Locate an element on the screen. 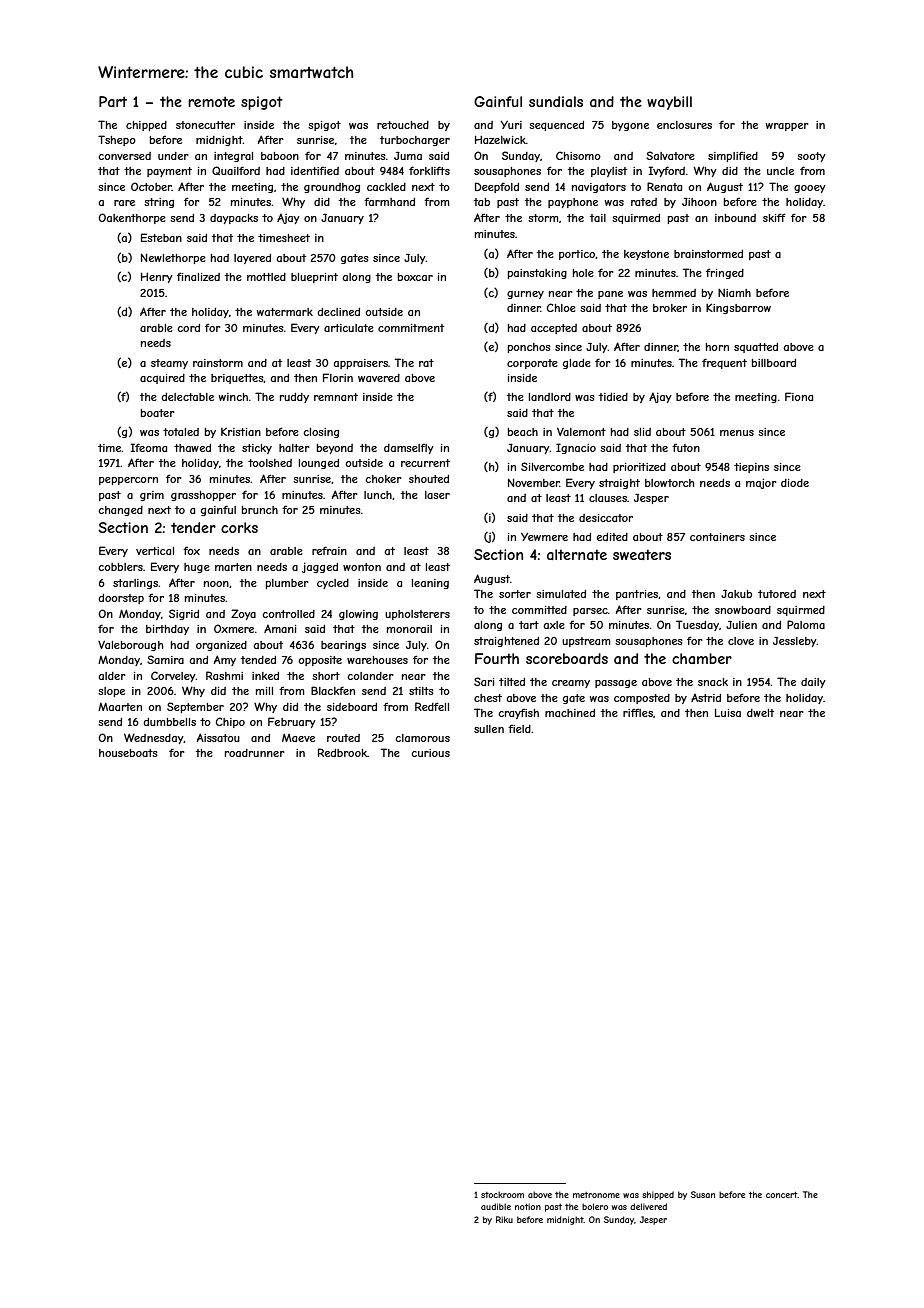  recurrent is located at coordinates (425, 463).
